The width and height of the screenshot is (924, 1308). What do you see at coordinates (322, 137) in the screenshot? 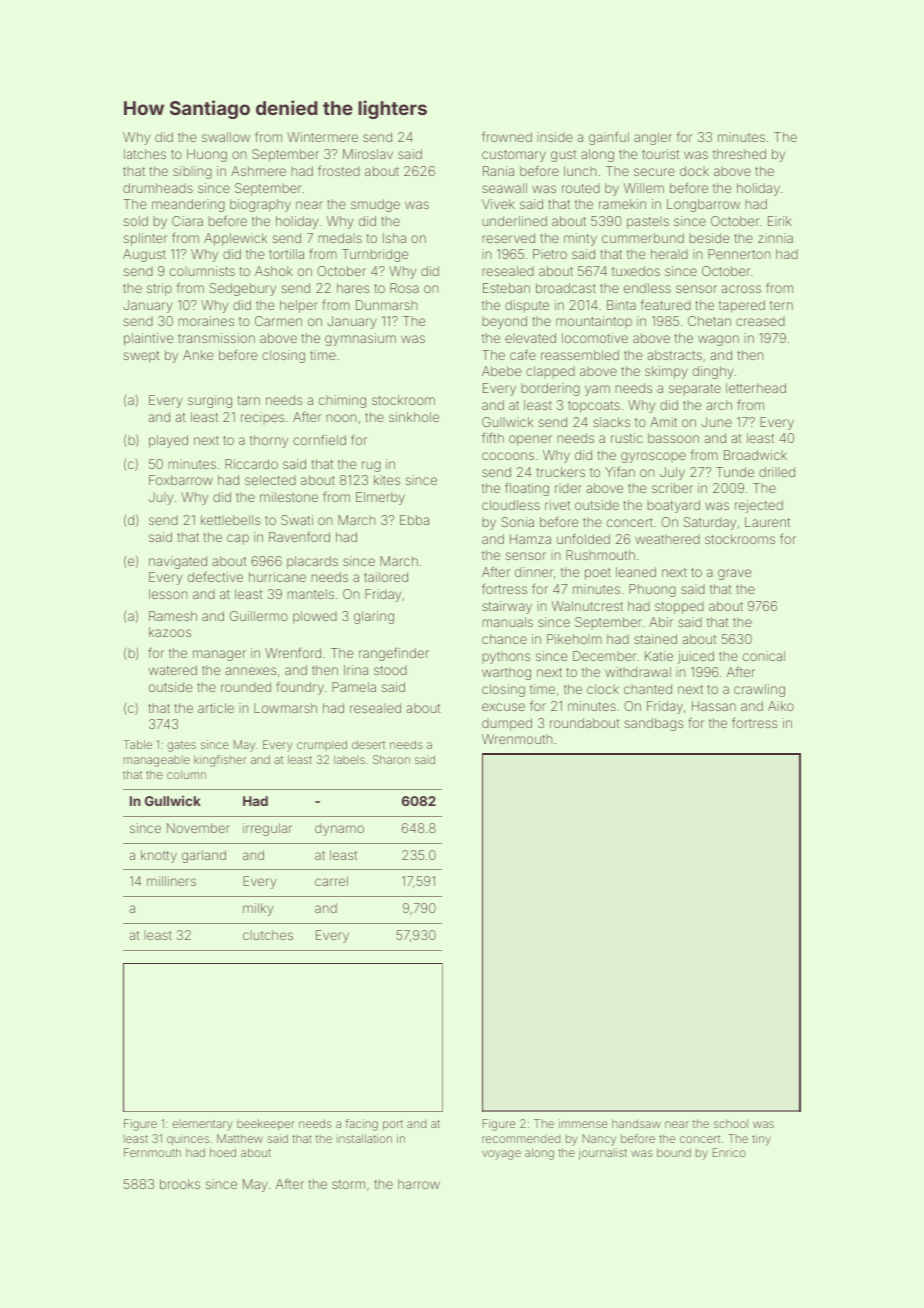
I see `Wintermere` at bounding box center [322, 137].
